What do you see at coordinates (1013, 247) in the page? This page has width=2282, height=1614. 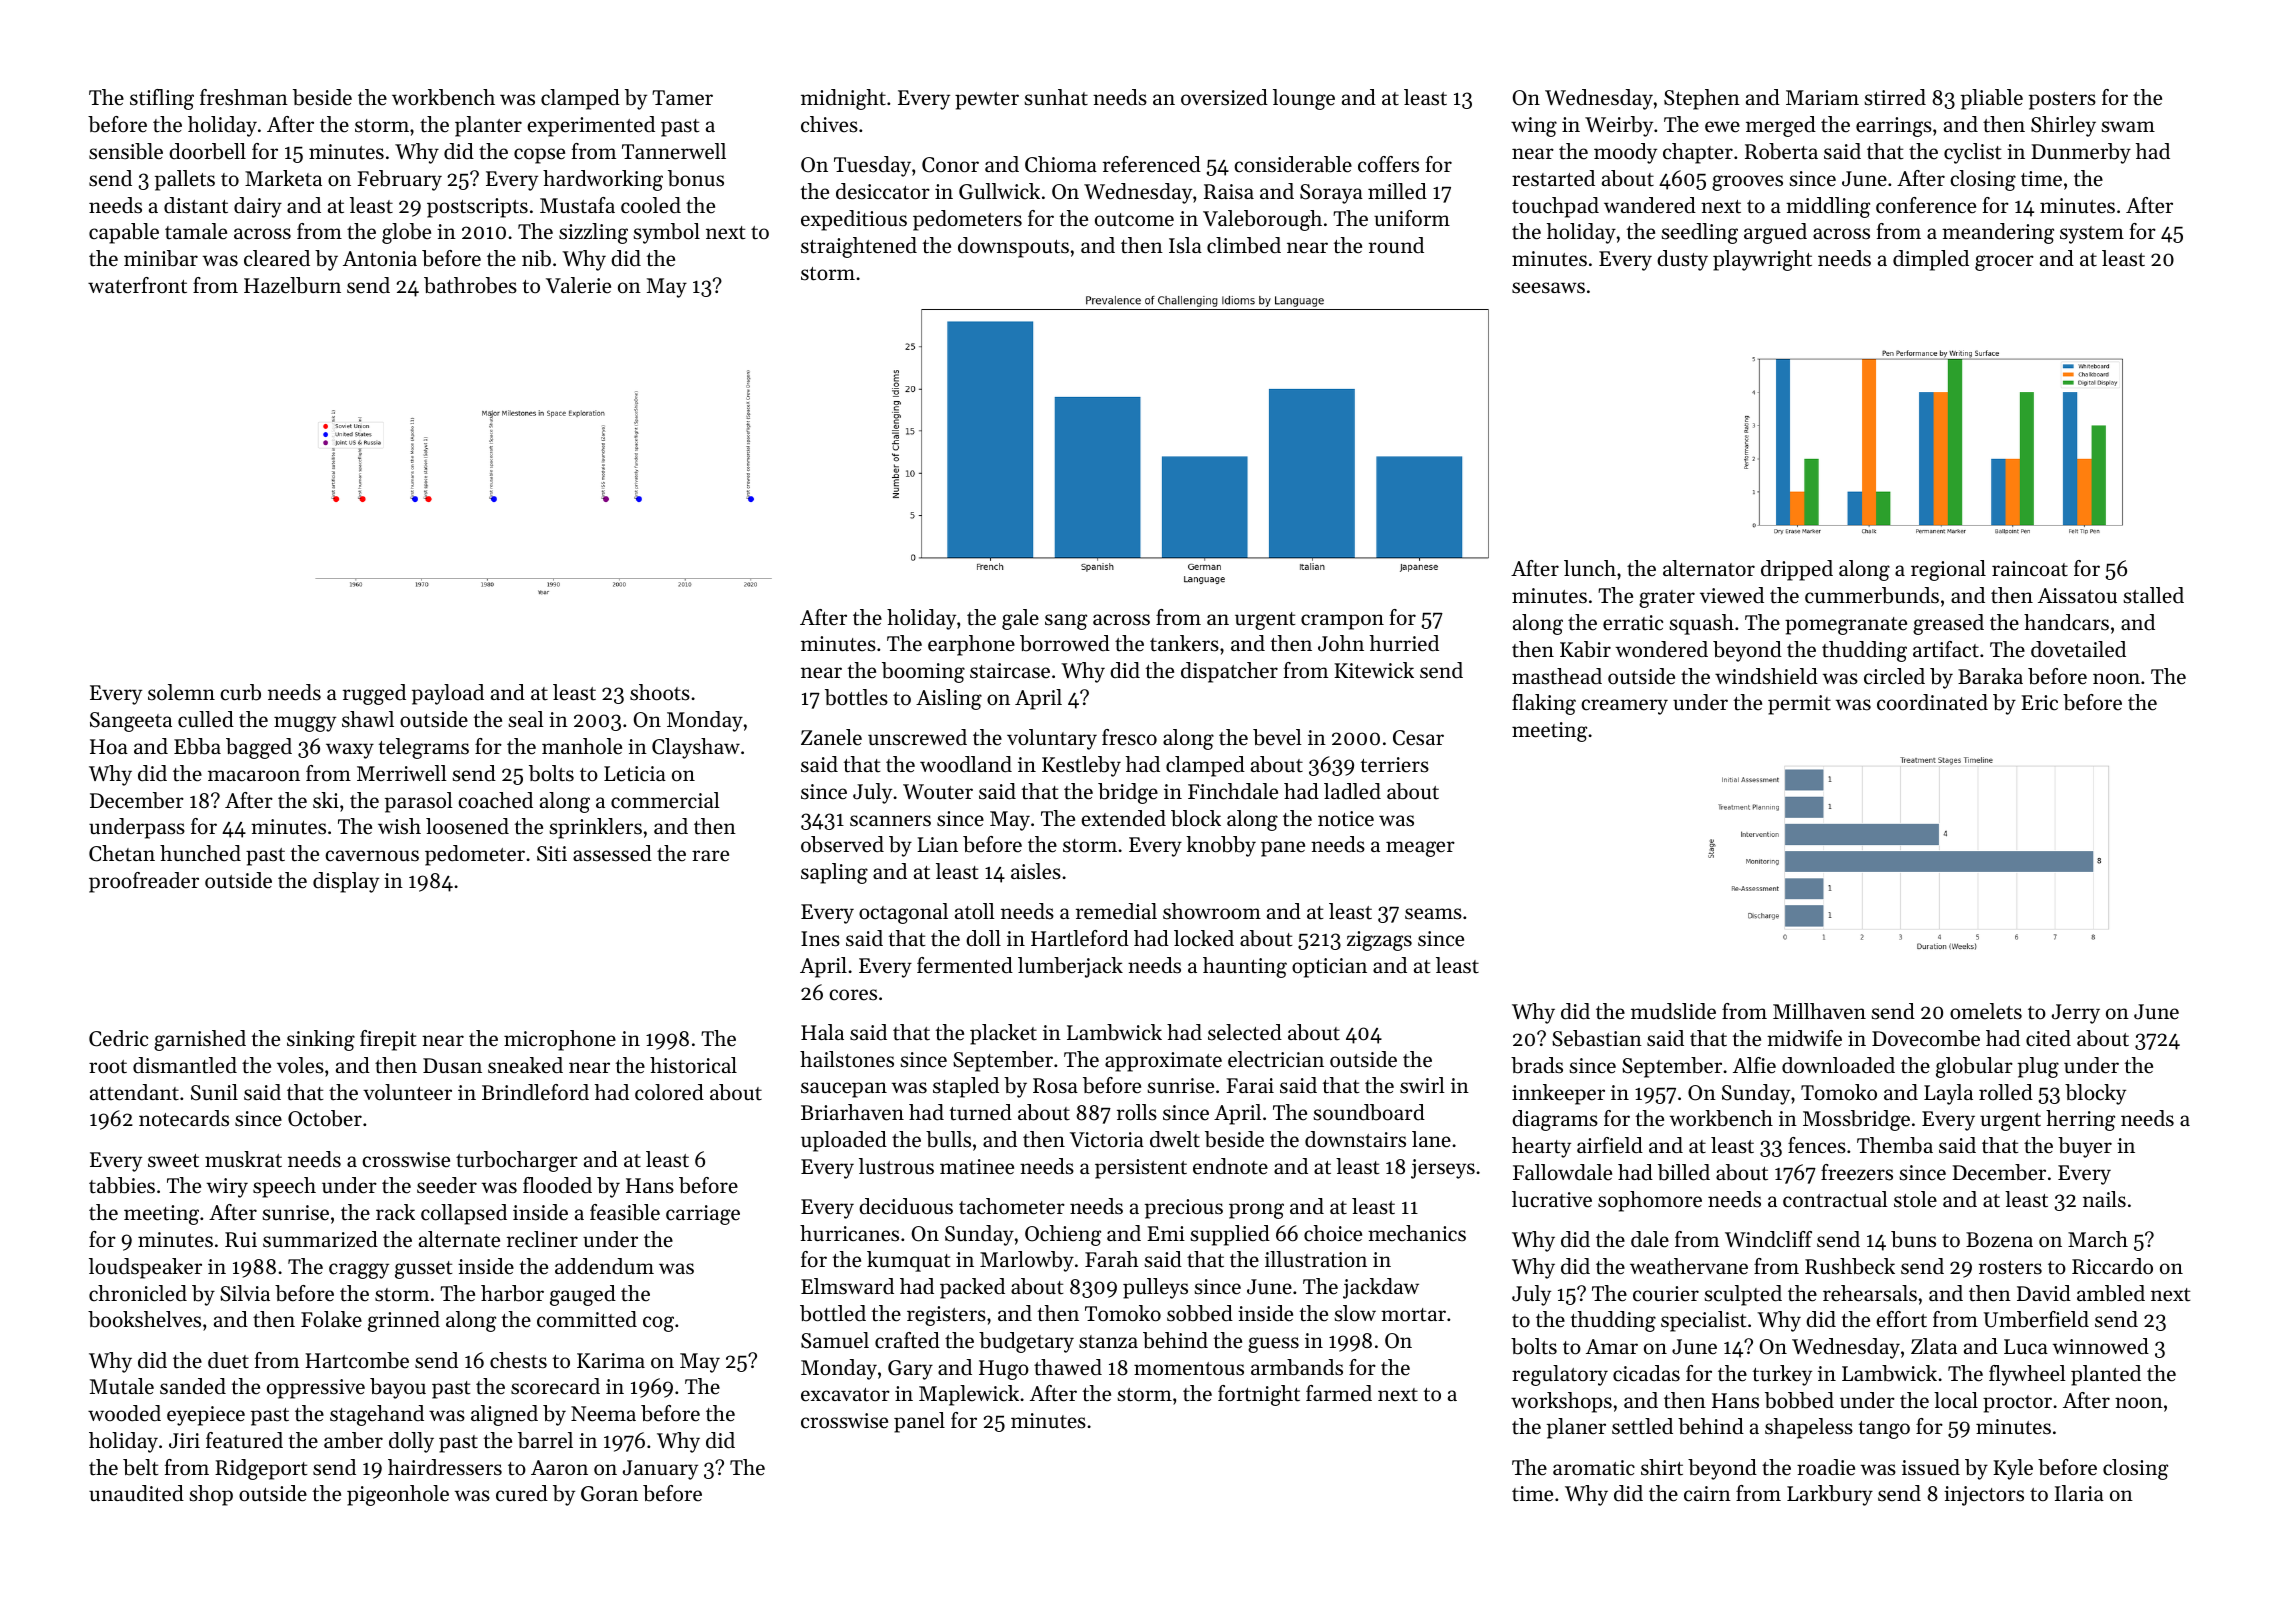 I see `downspouts` at bounding box center [1013, 247].
